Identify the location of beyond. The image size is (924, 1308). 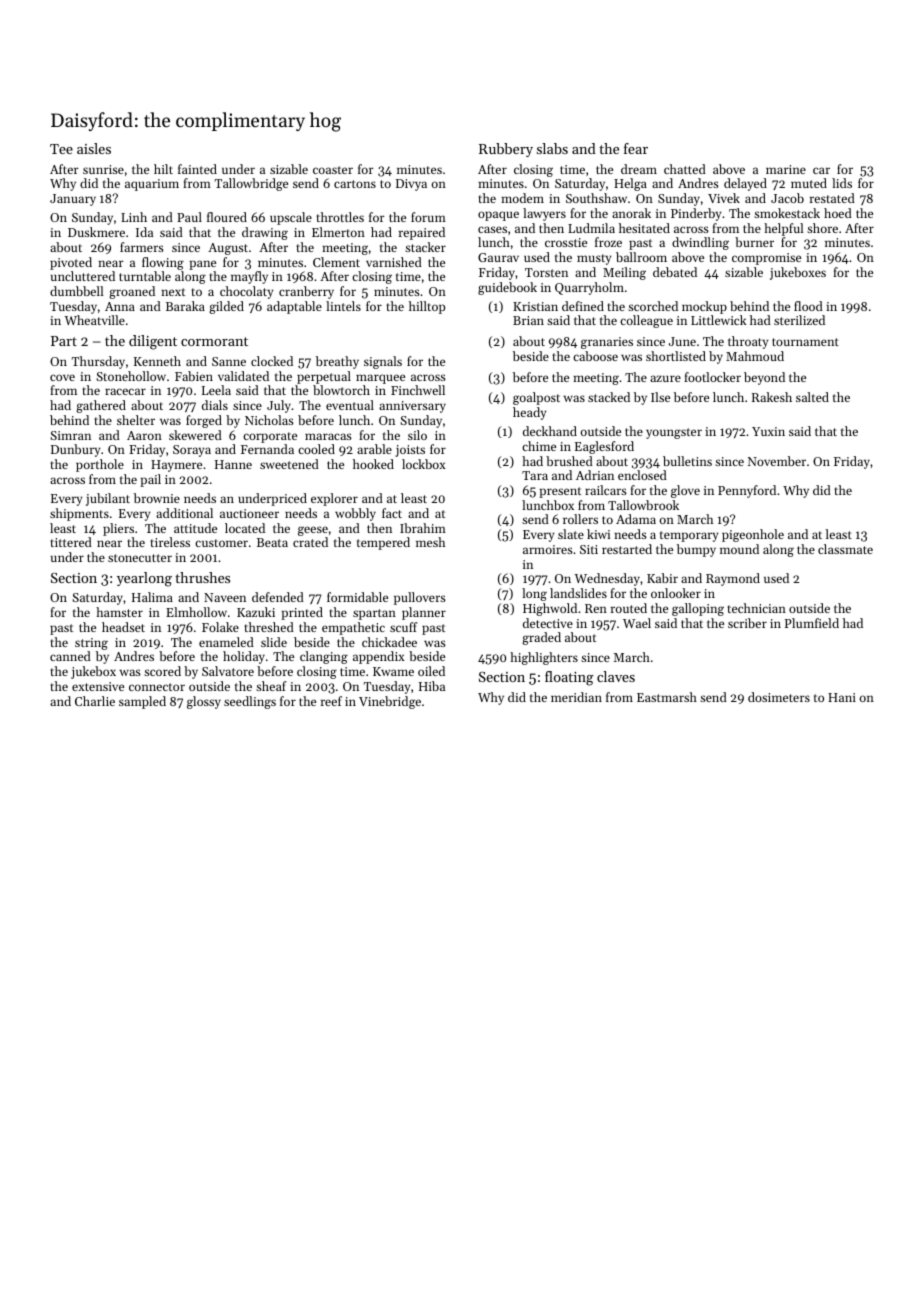
(764, 378).
